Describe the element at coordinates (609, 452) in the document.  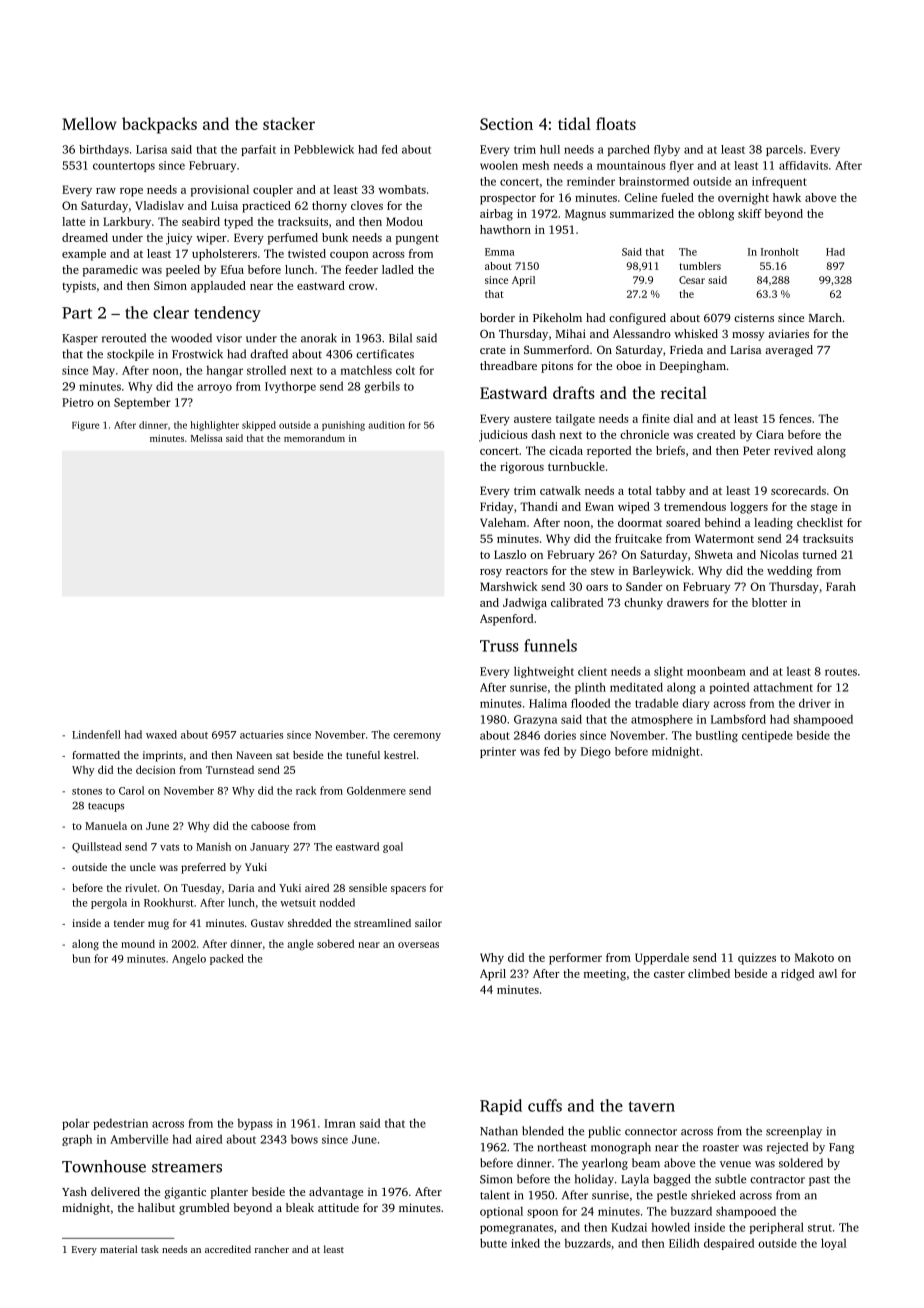
I see `reported` at that location.
